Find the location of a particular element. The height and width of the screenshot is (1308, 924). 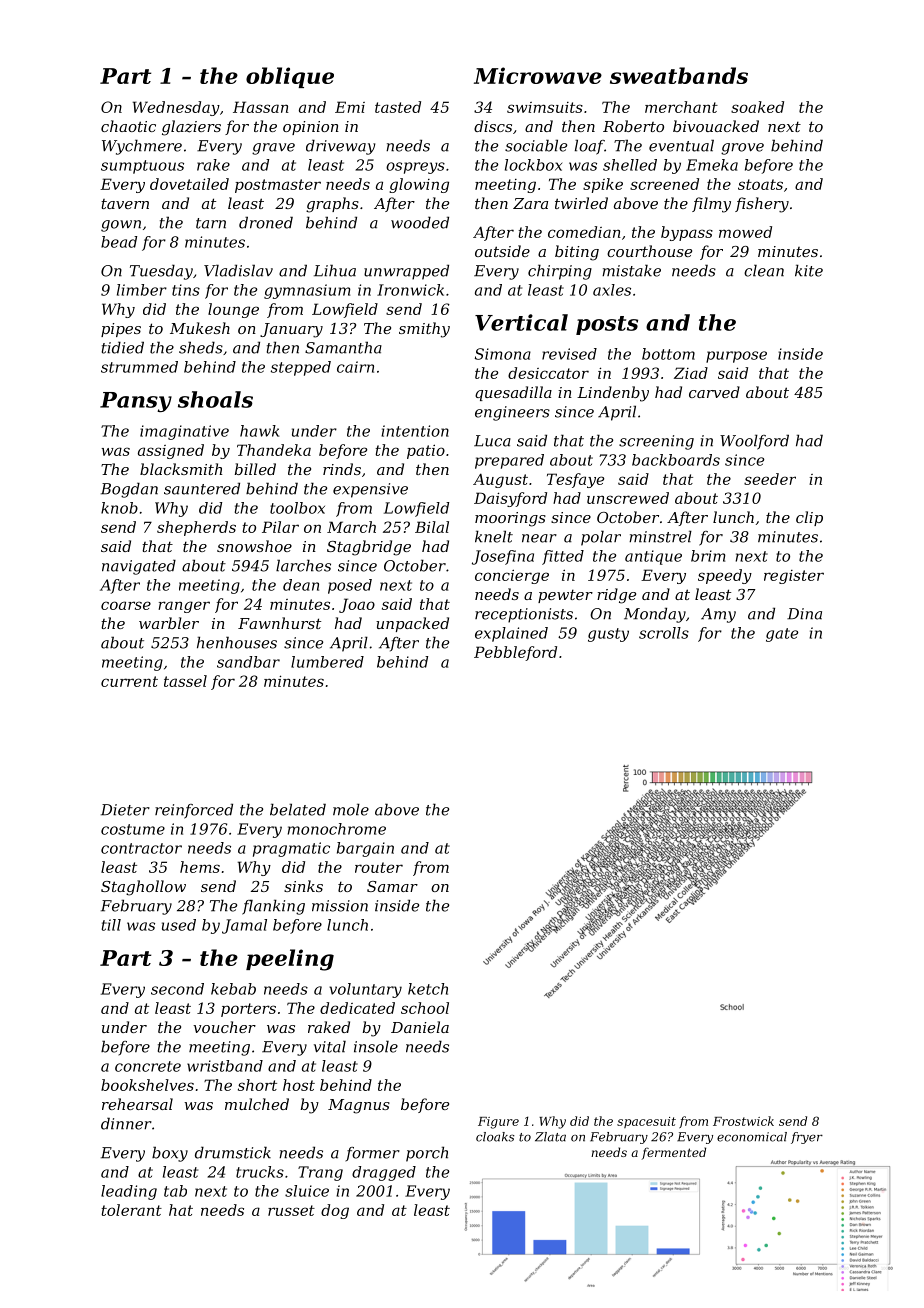

tasted is located at coordinates (398, 107).
